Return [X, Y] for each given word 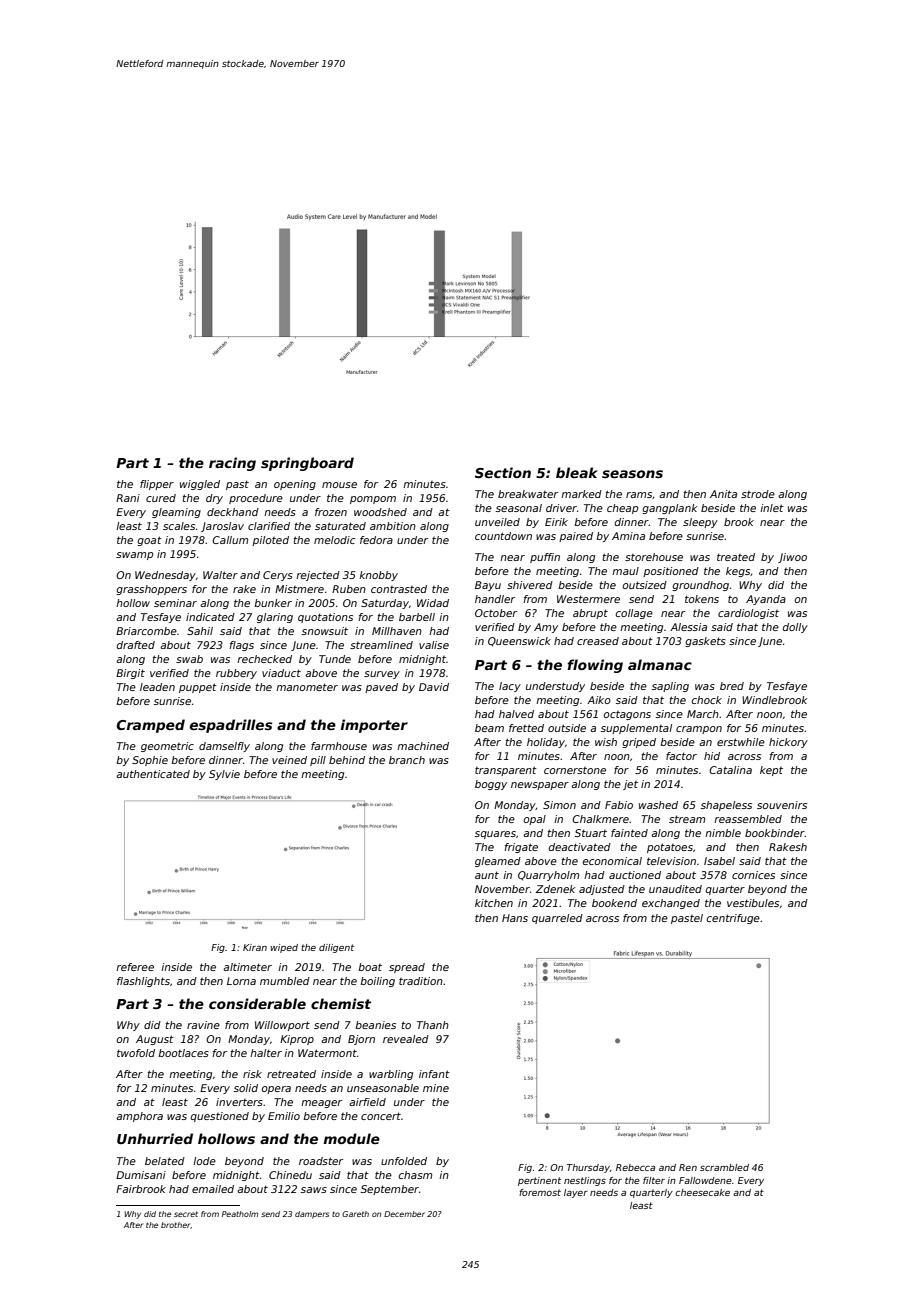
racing [232, 464]
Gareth [355, 1214]
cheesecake [702, 1192]
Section [503, 472]
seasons [632, 474]
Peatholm [240, 1214]
